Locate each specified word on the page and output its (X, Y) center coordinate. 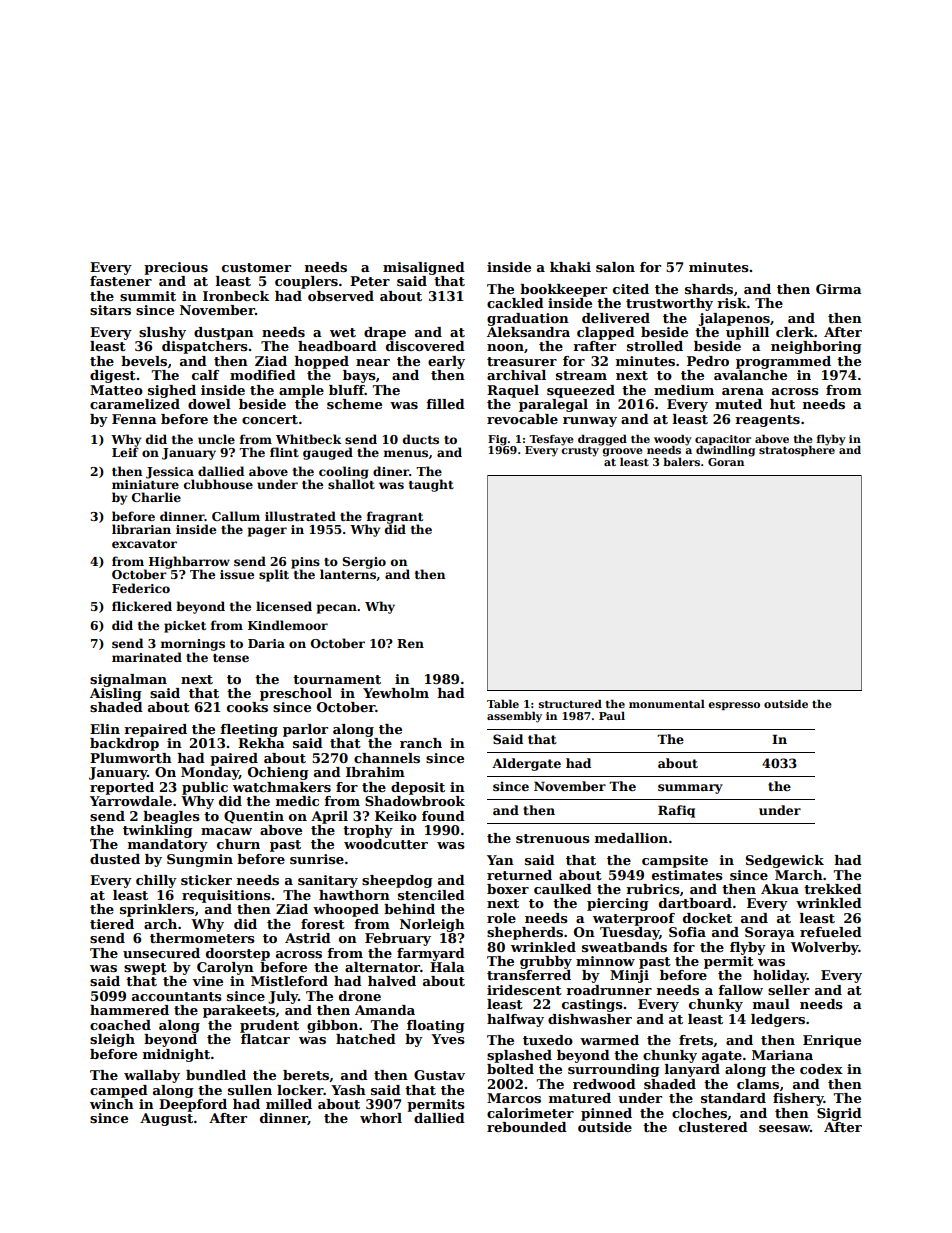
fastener (121, 281)
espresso (734, 706)
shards (709, 289)
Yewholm (396, 693)
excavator (144, 544)
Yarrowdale (131, 801)
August (166, 1119)
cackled (515, 303)
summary (690, 789)
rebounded (527, 1127)
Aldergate (526, 764)
